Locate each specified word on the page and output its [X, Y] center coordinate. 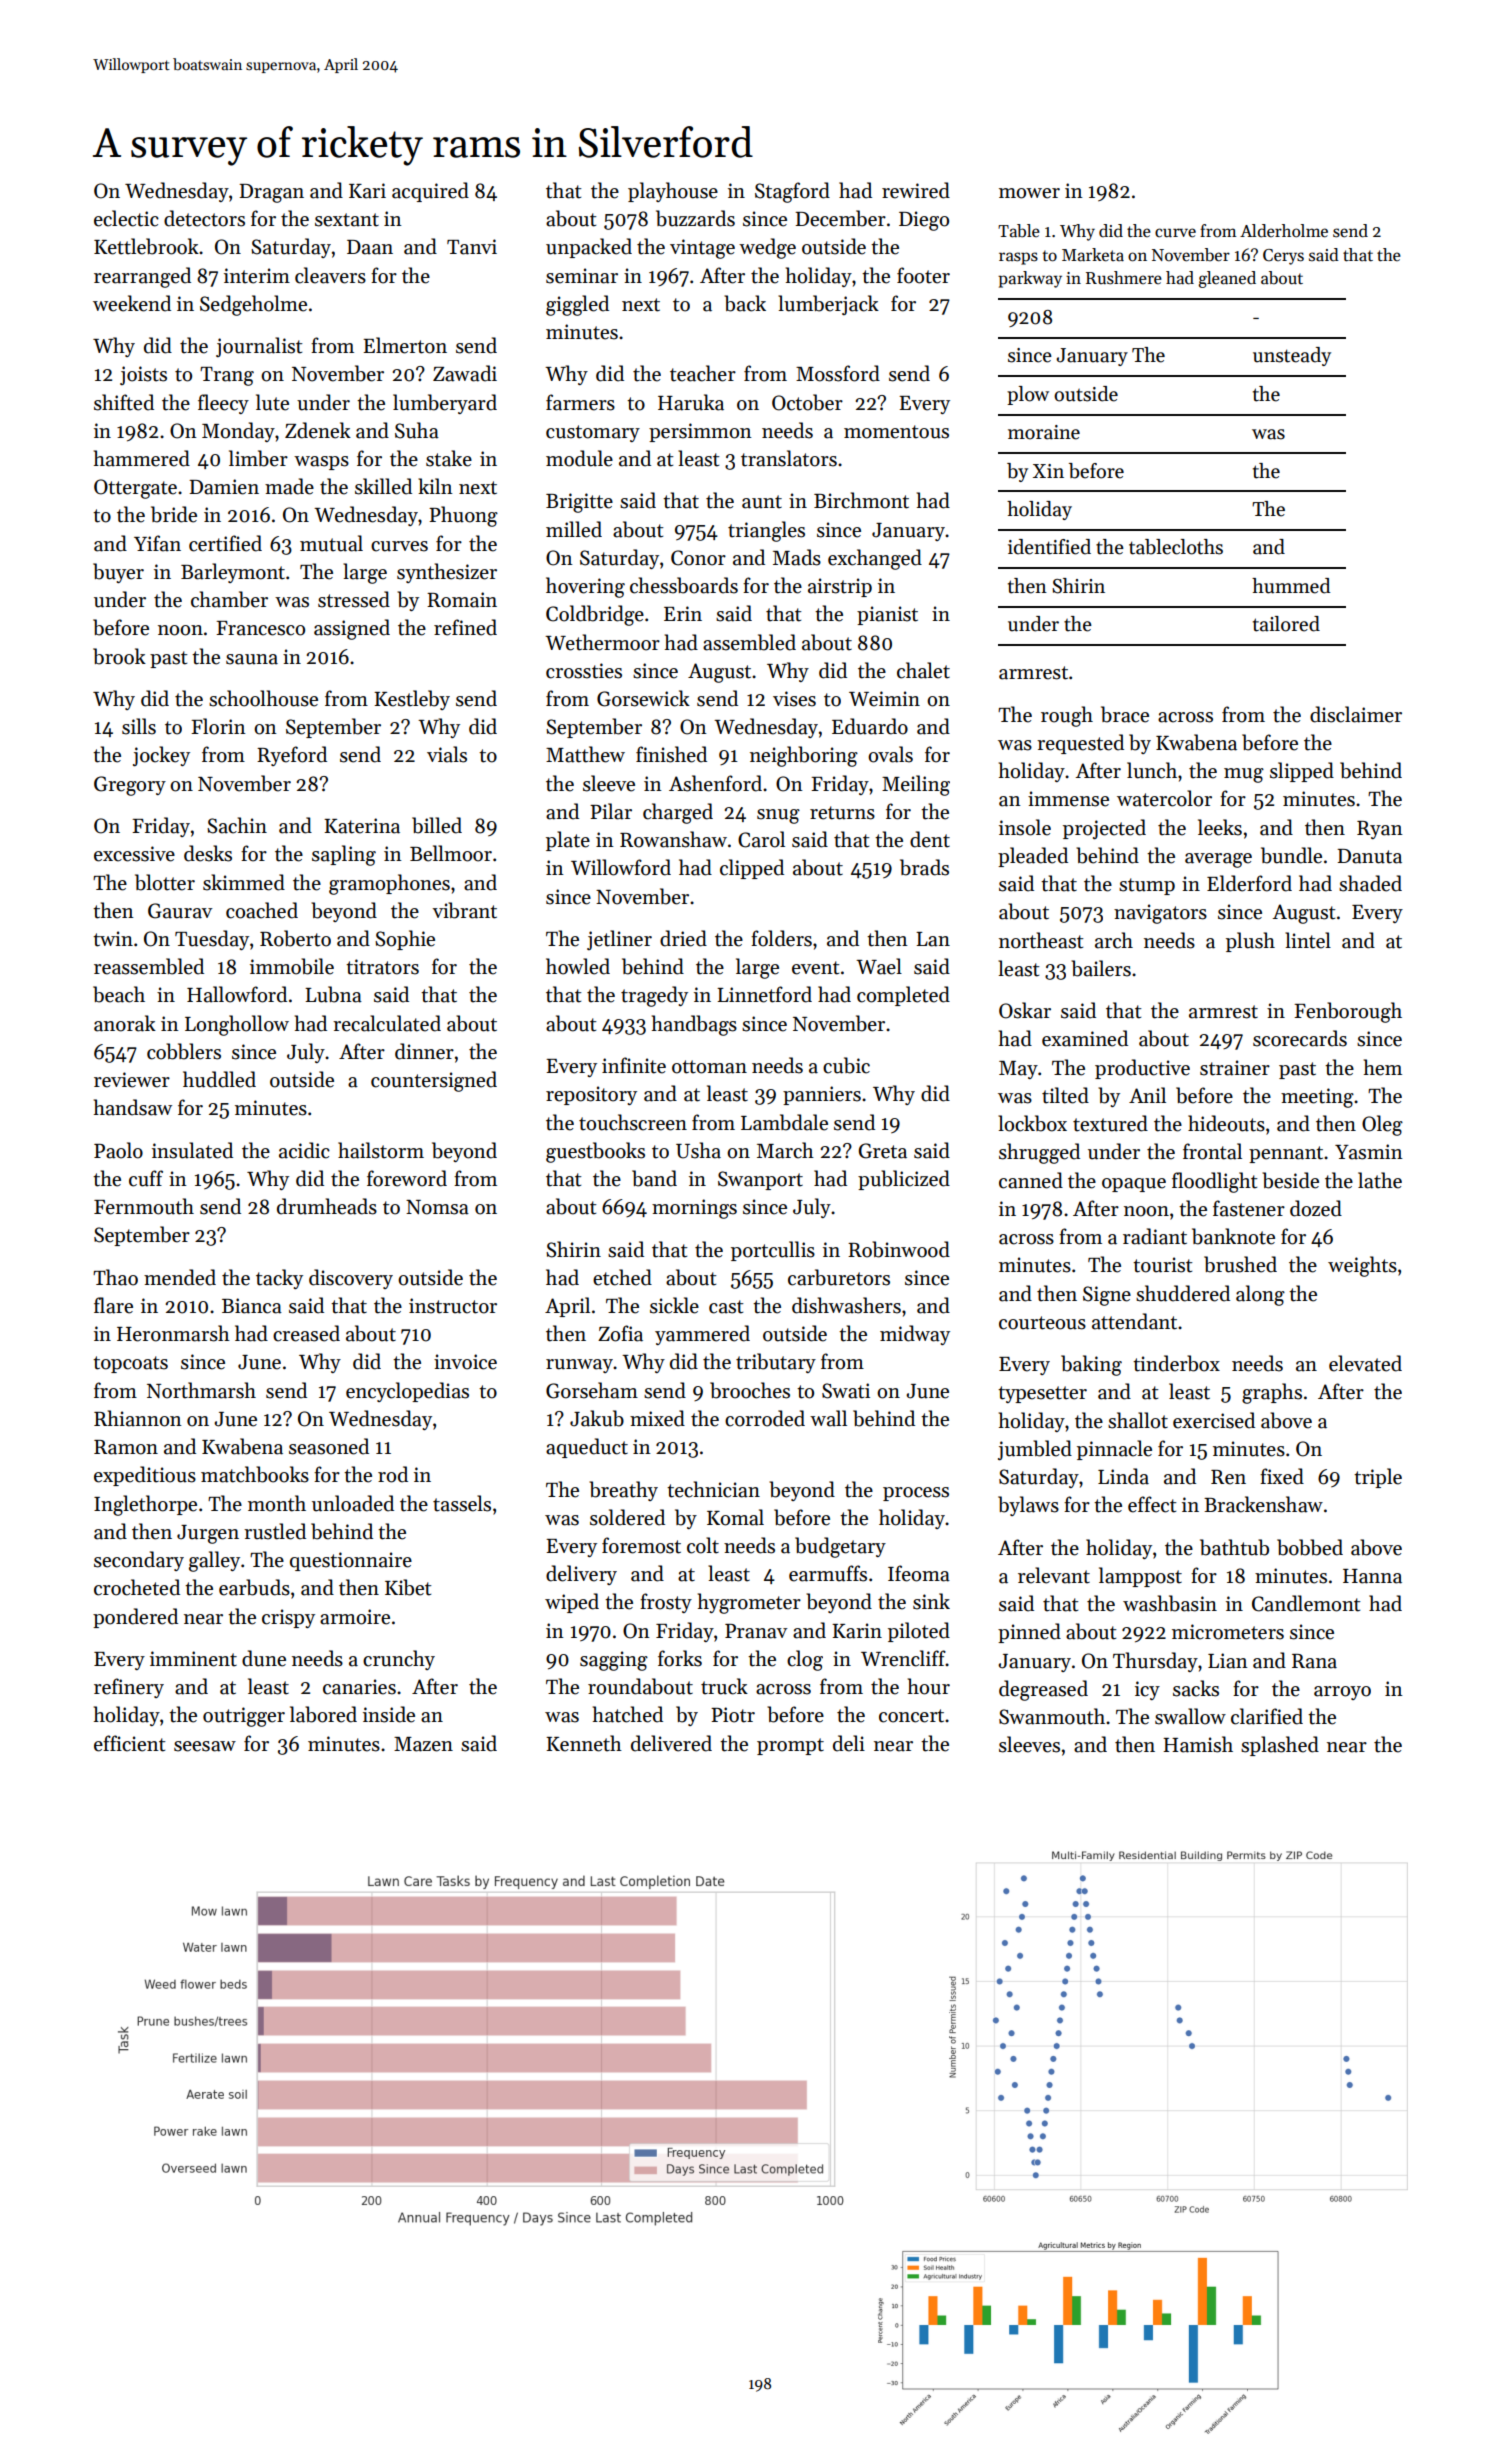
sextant [347, 220]
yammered [702, 1335]
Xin [1048, 471]
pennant [1286, 1154]
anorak [125, 1023]
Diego [924, 221]
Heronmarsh [173, 1333]
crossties [584, 671]
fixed [1282, 1476]
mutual [331, 543]
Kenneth [584, 1743]
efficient [129, 1743]
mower [1029, 193]
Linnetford [764, 994]
